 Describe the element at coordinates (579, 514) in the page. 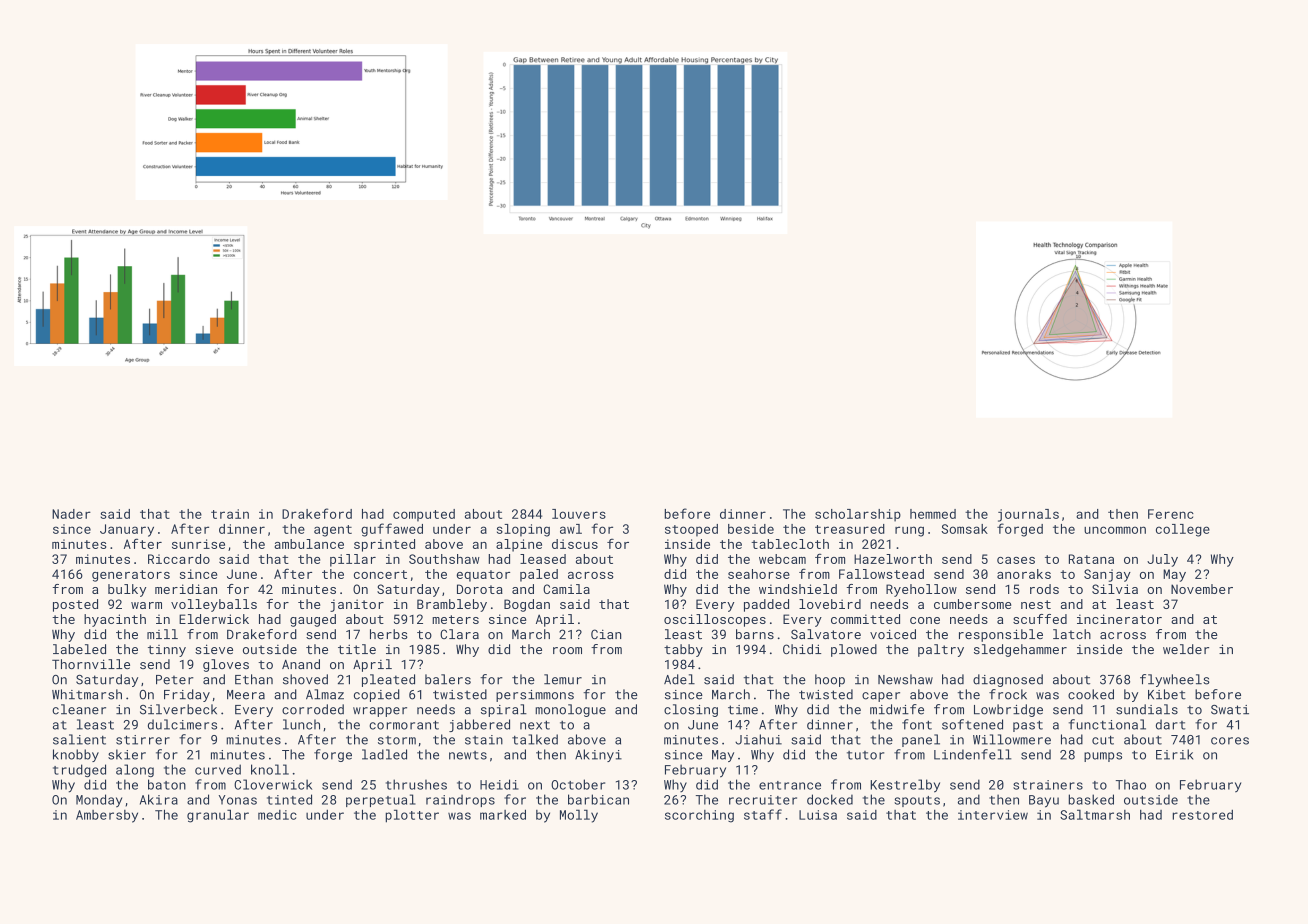

I see `louvers` at that location.
